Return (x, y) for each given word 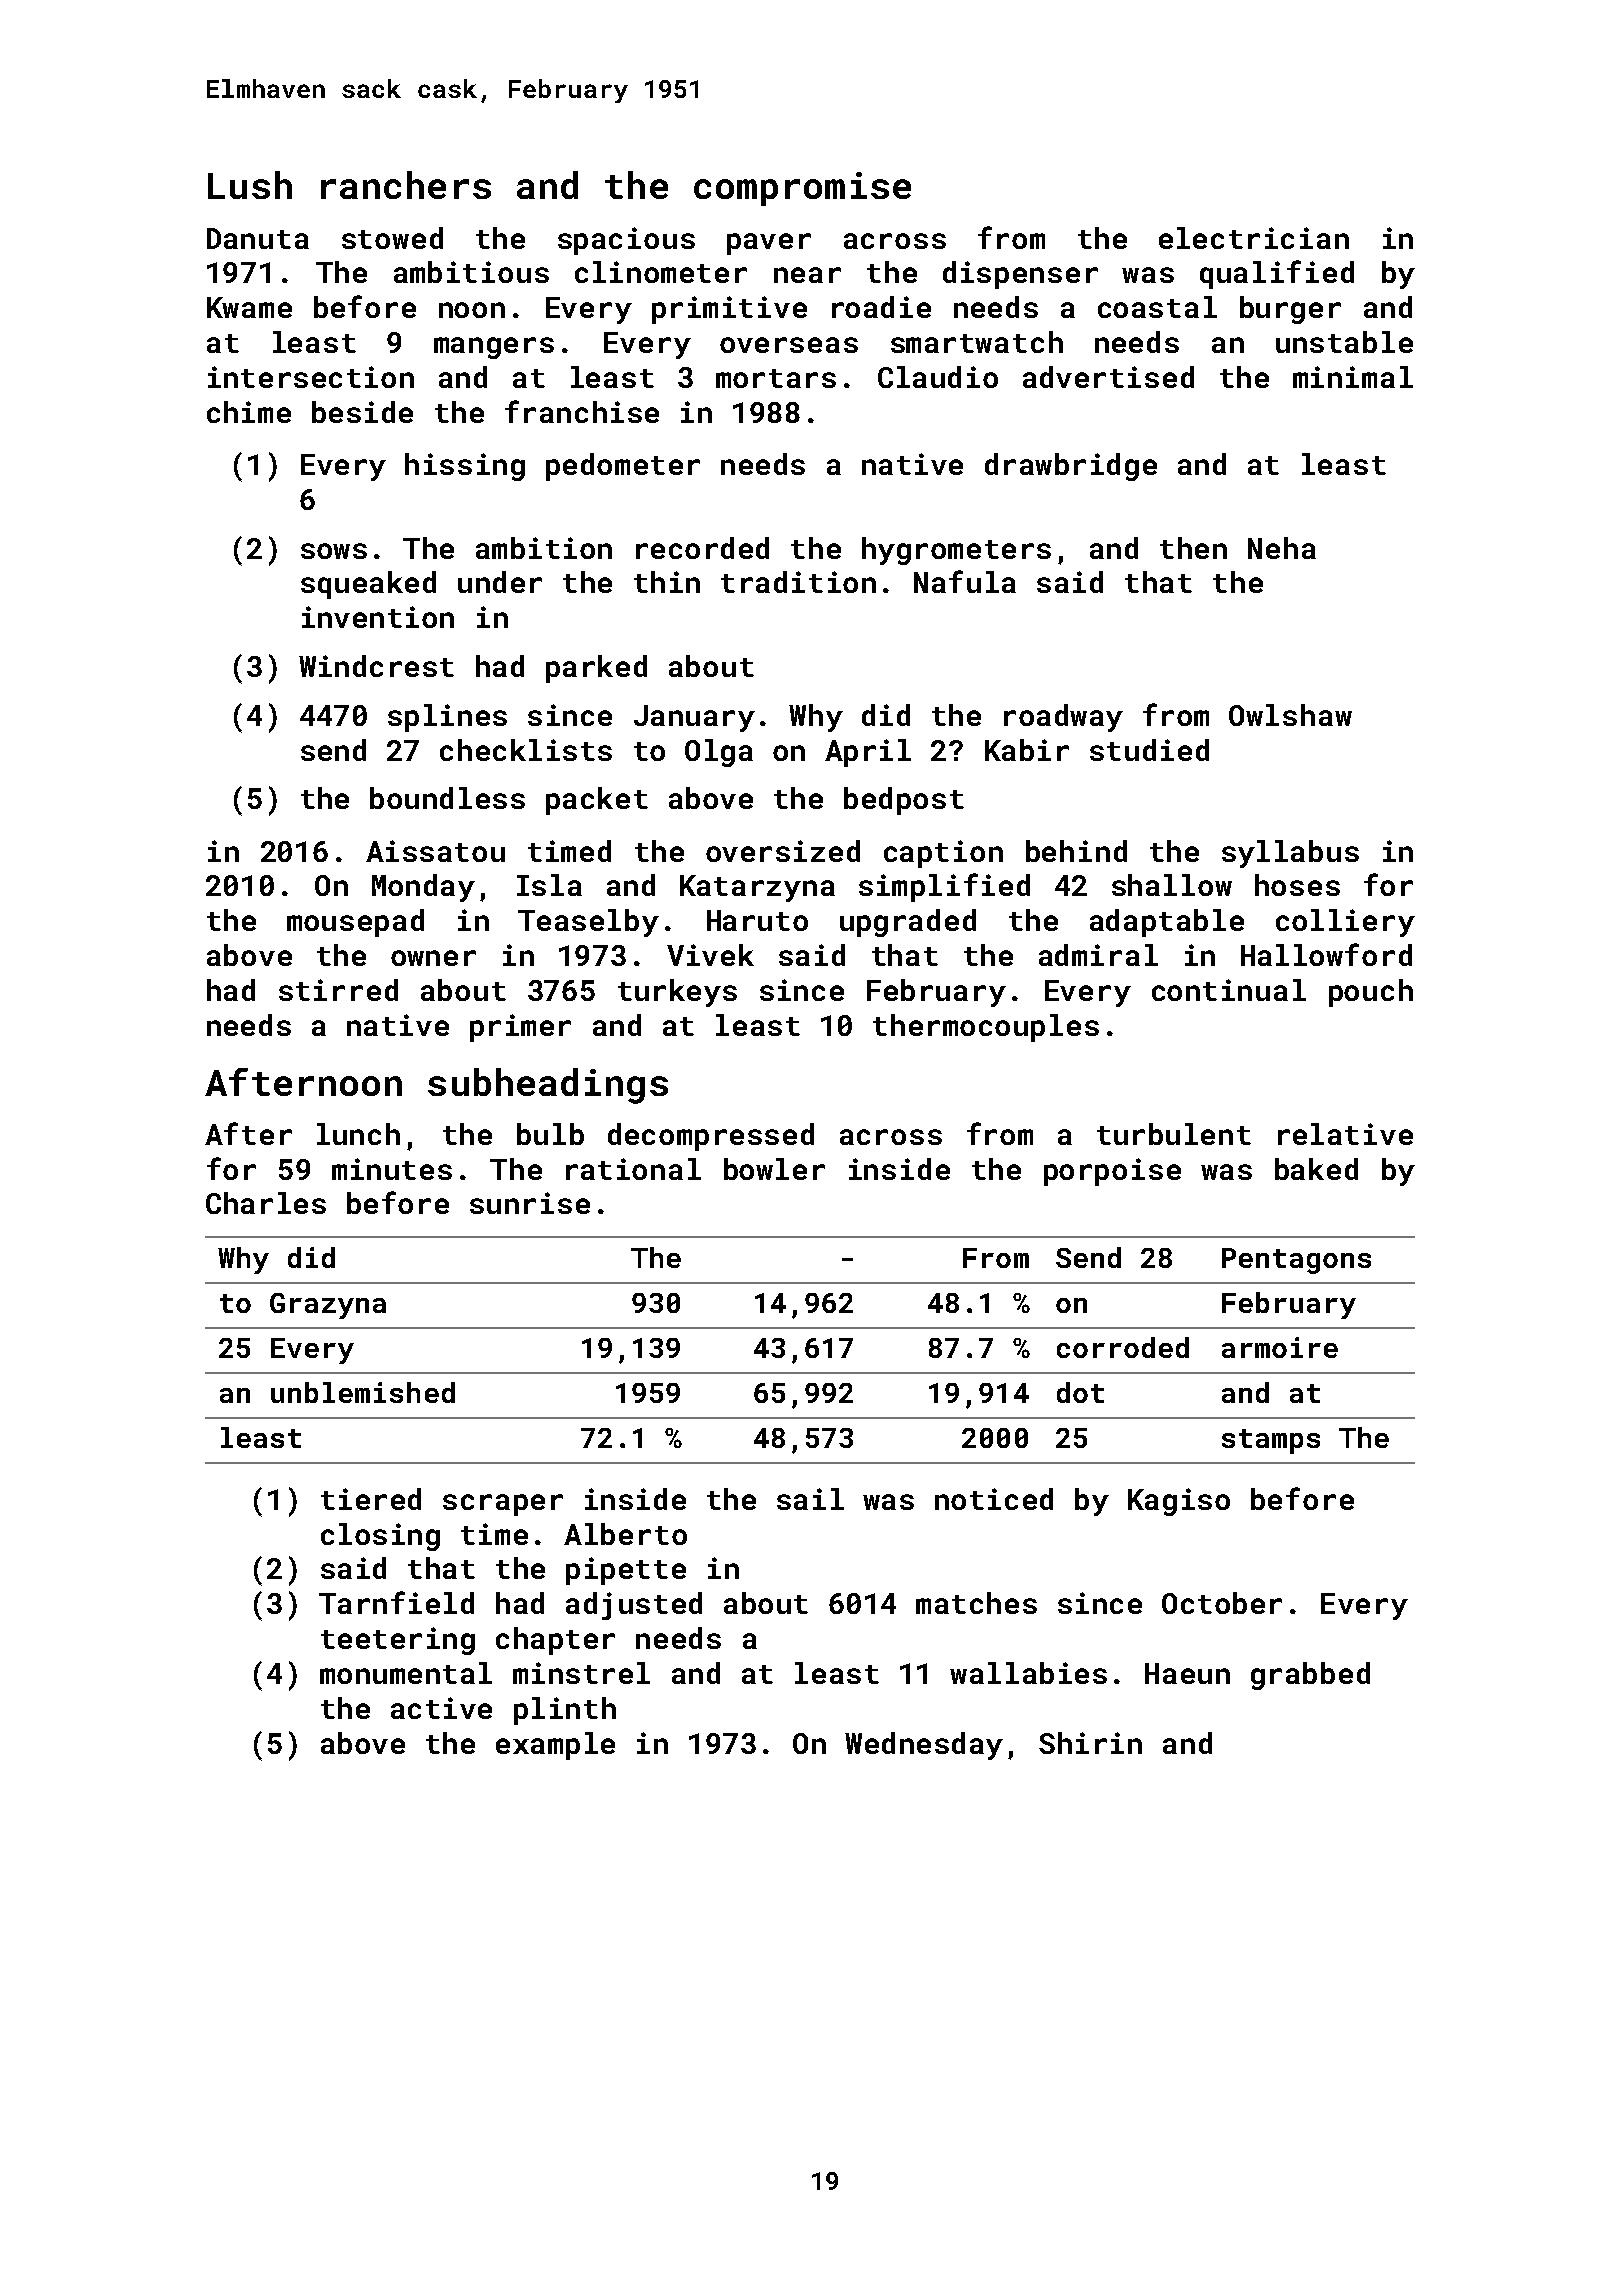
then (1193, 548)
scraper (503, 1505)
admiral (1098, 955)
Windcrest (376, 666)
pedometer (623, 467)
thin (667, 582)
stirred (338, 990)
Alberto (625, 1534)
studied (1149, 750)
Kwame (249, 307)
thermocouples (986, 1028)
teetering (398, 1641)
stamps (1271, 1441)
